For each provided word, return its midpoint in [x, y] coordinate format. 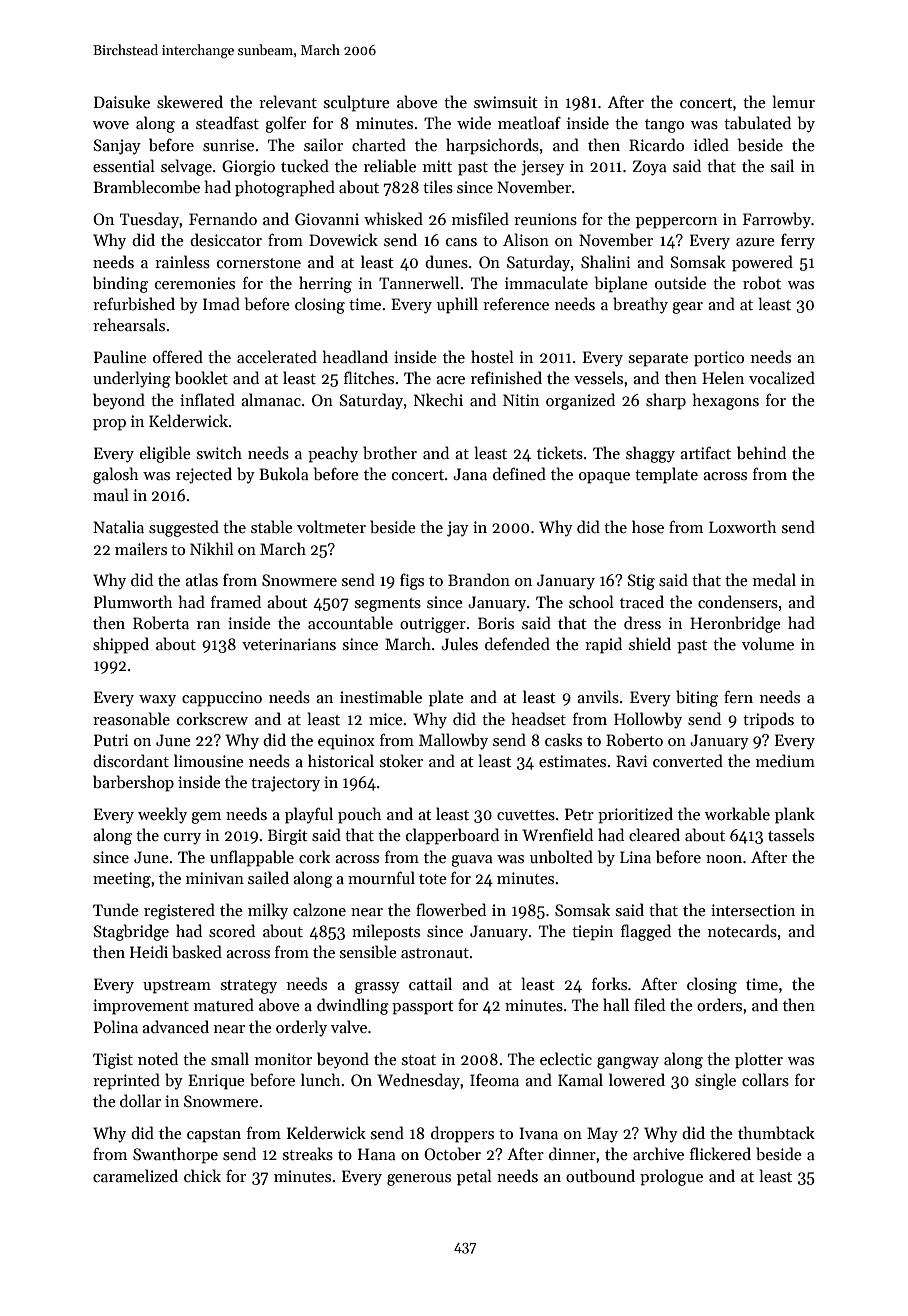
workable [737, 814]
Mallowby [453, 741]
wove [111, 125]
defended [517, 643]
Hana [377, 1154]
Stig [641, 582]
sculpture [357, 103]
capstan [214, 1136]
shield [650, 643]
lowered [637, 1079]
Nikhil [212, 548]
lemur [793, 101]
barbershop [133, 783]
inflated [207, 399]
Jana [470, 474]
